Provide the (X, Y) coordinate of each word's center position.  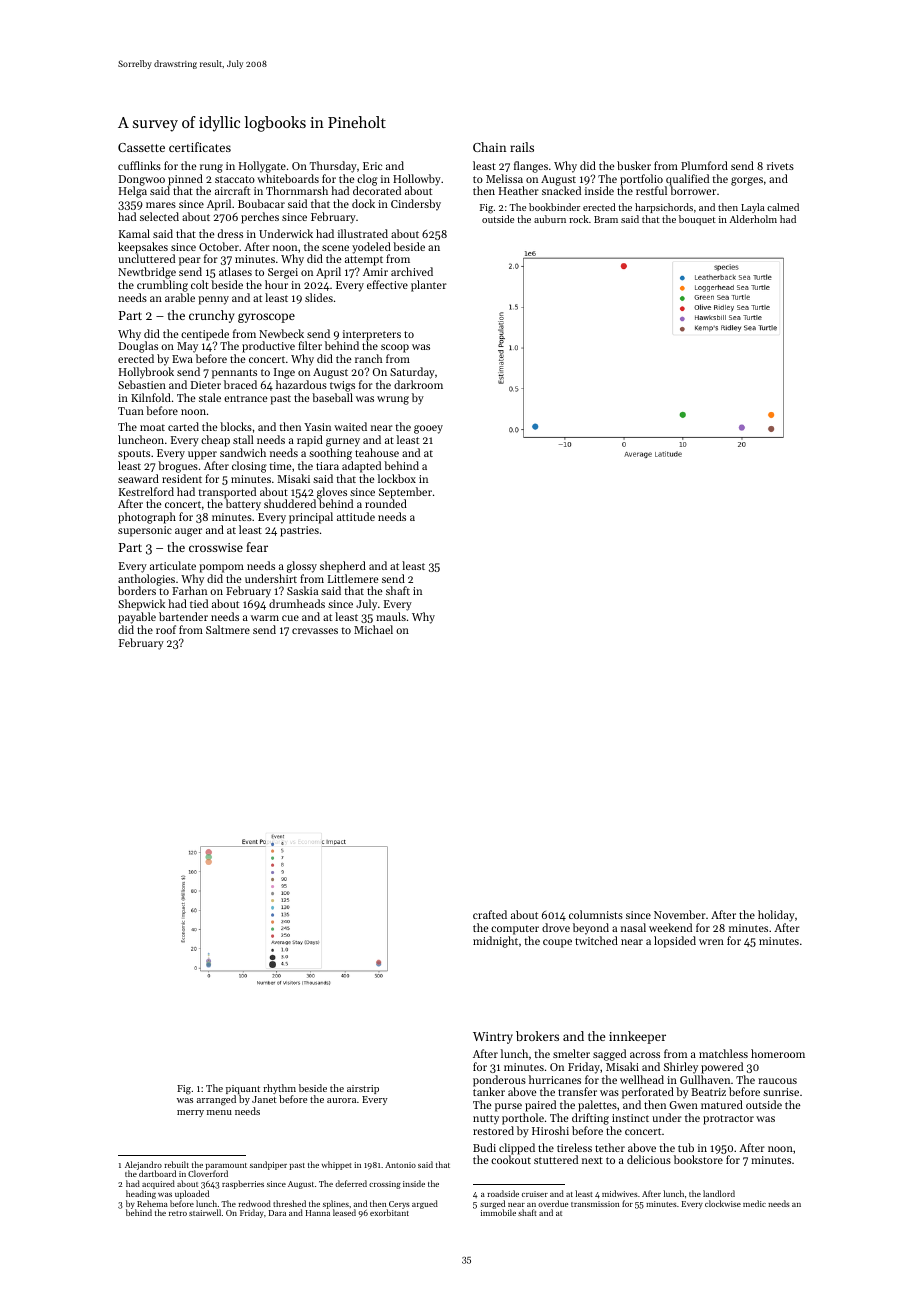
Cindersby (416, 205)
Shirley (681, 1068)
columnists (596, 914)
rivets (780, 166)
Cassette (141, 147)
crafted (490, 914)
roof (166, 629)
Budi (484, 1147)
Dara (277, 1213)
